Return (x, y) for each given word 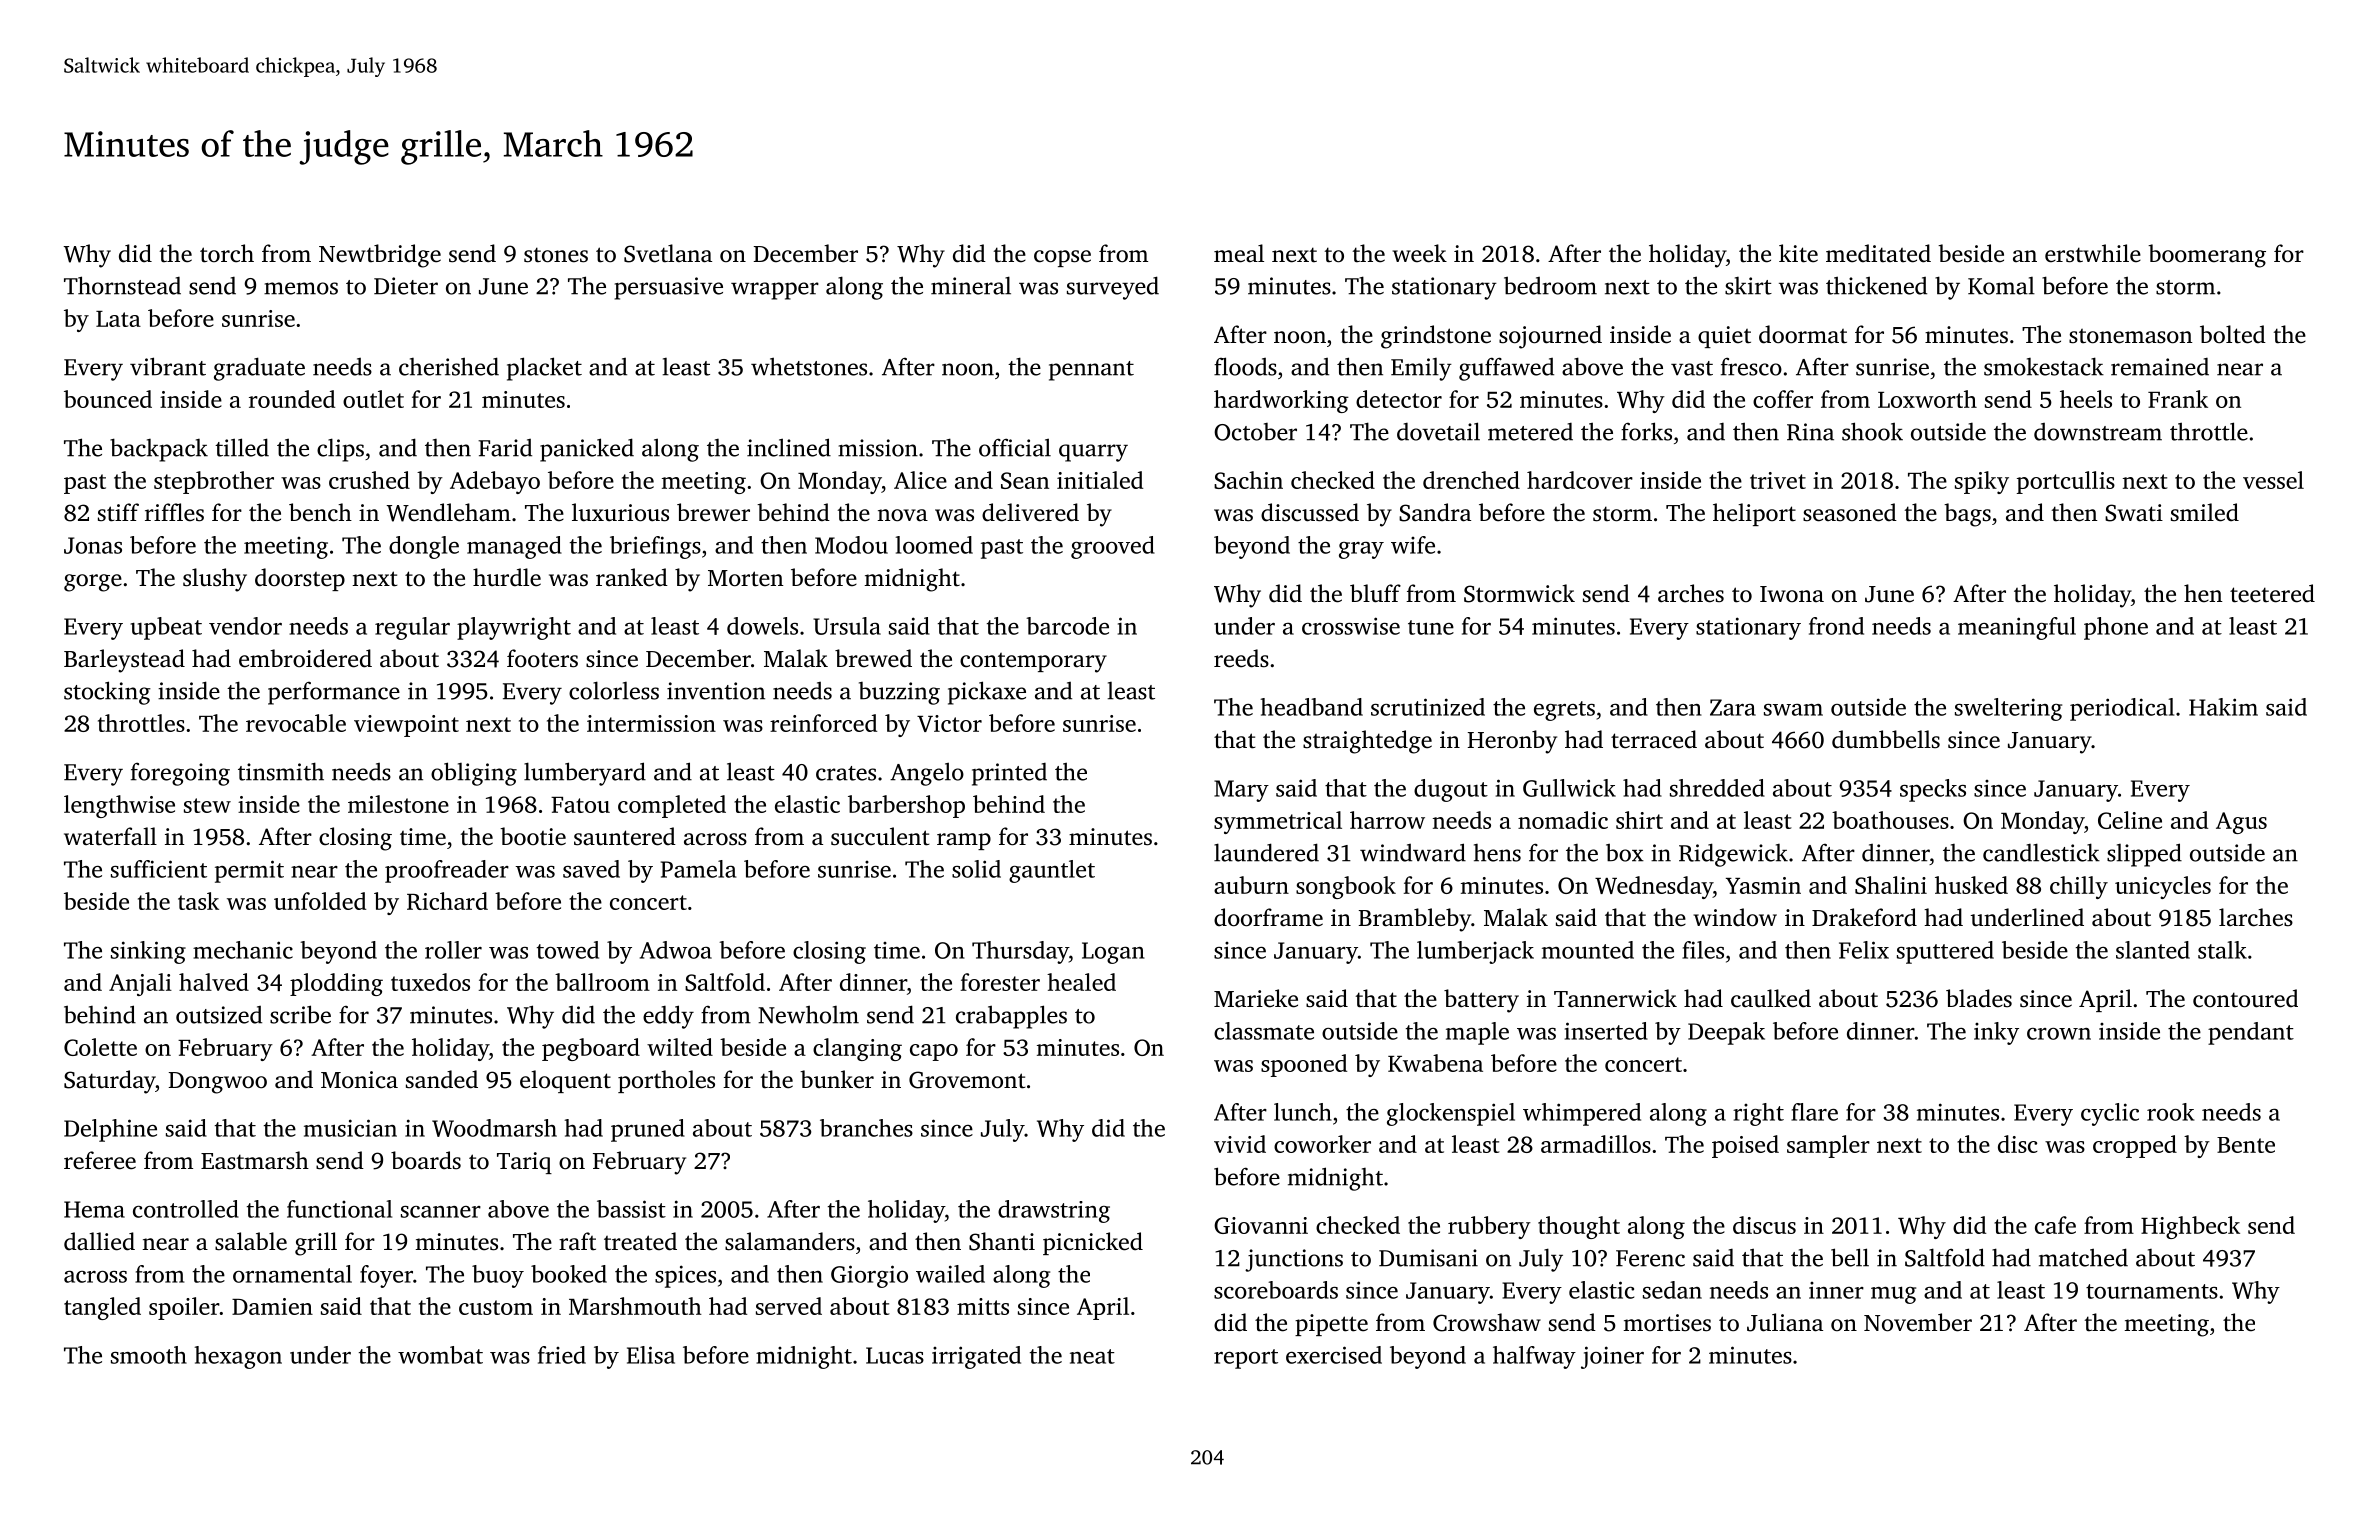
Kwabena (1435, 1063)
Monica (359, 1080)
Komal (2001, 286)
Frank (2178, 399)
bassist (631, 1209)
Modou (851, 545)
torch (227, 253)
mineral (971, 285)
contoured (2245, 998)
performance (334, 693)
